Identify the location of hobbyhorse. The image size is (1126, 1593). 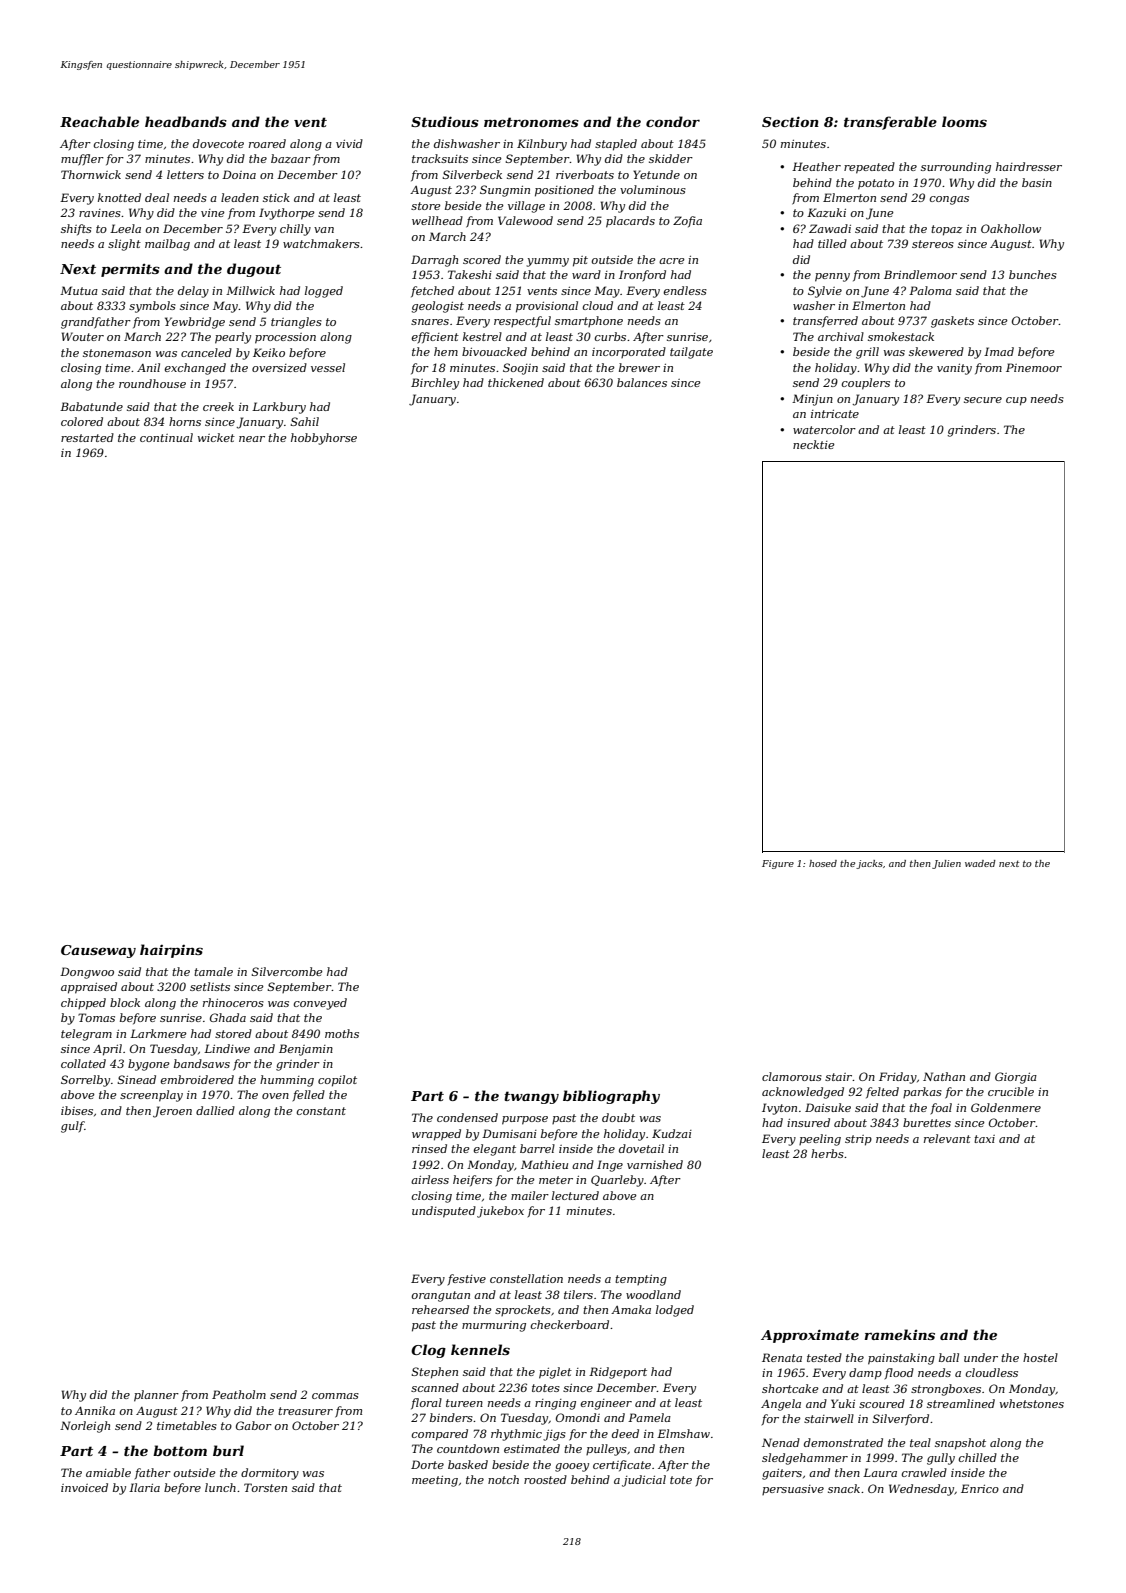
(324, 439).
